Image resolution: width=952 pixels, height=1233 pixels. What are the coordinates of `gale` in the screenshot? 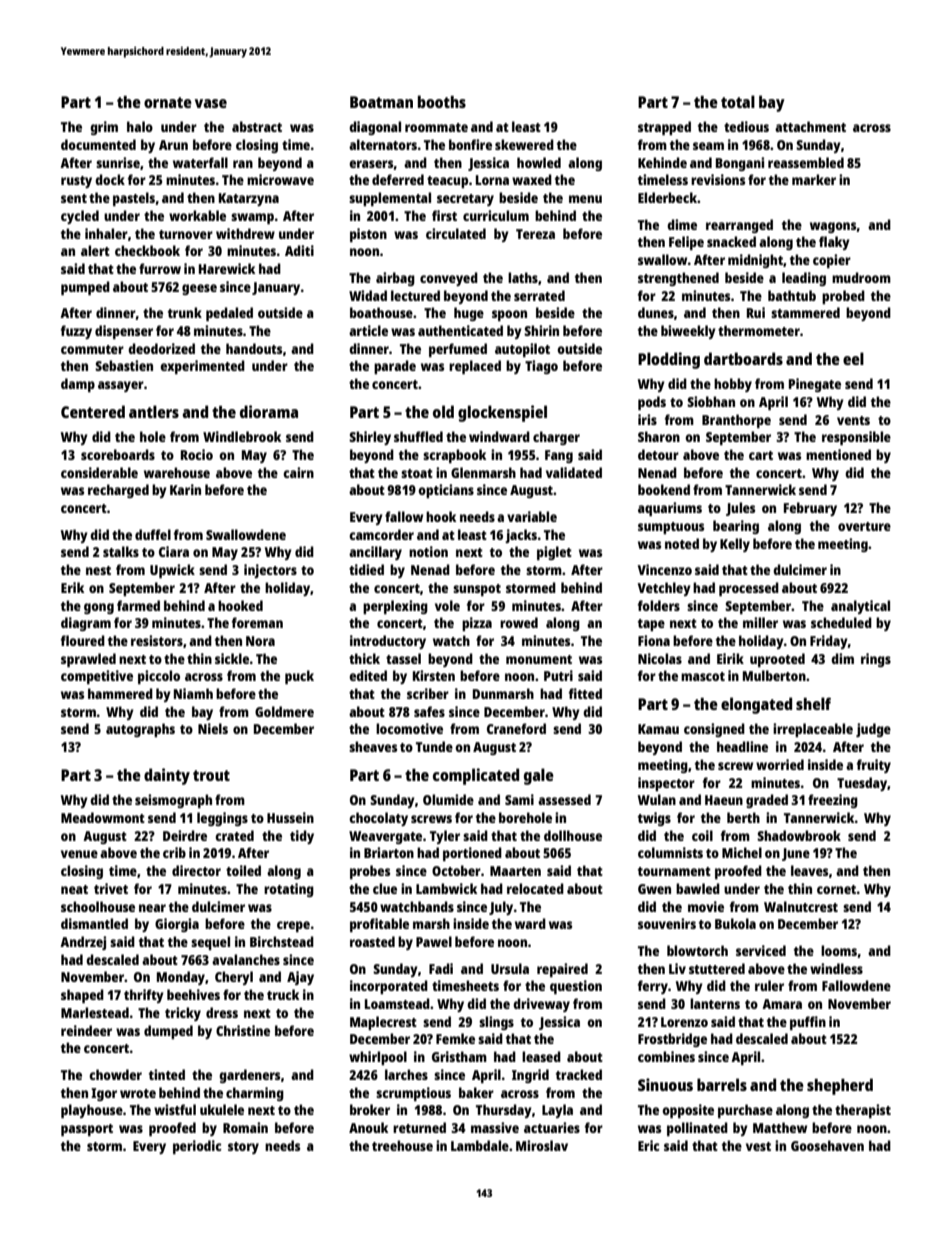 It's located at (539, 776).
